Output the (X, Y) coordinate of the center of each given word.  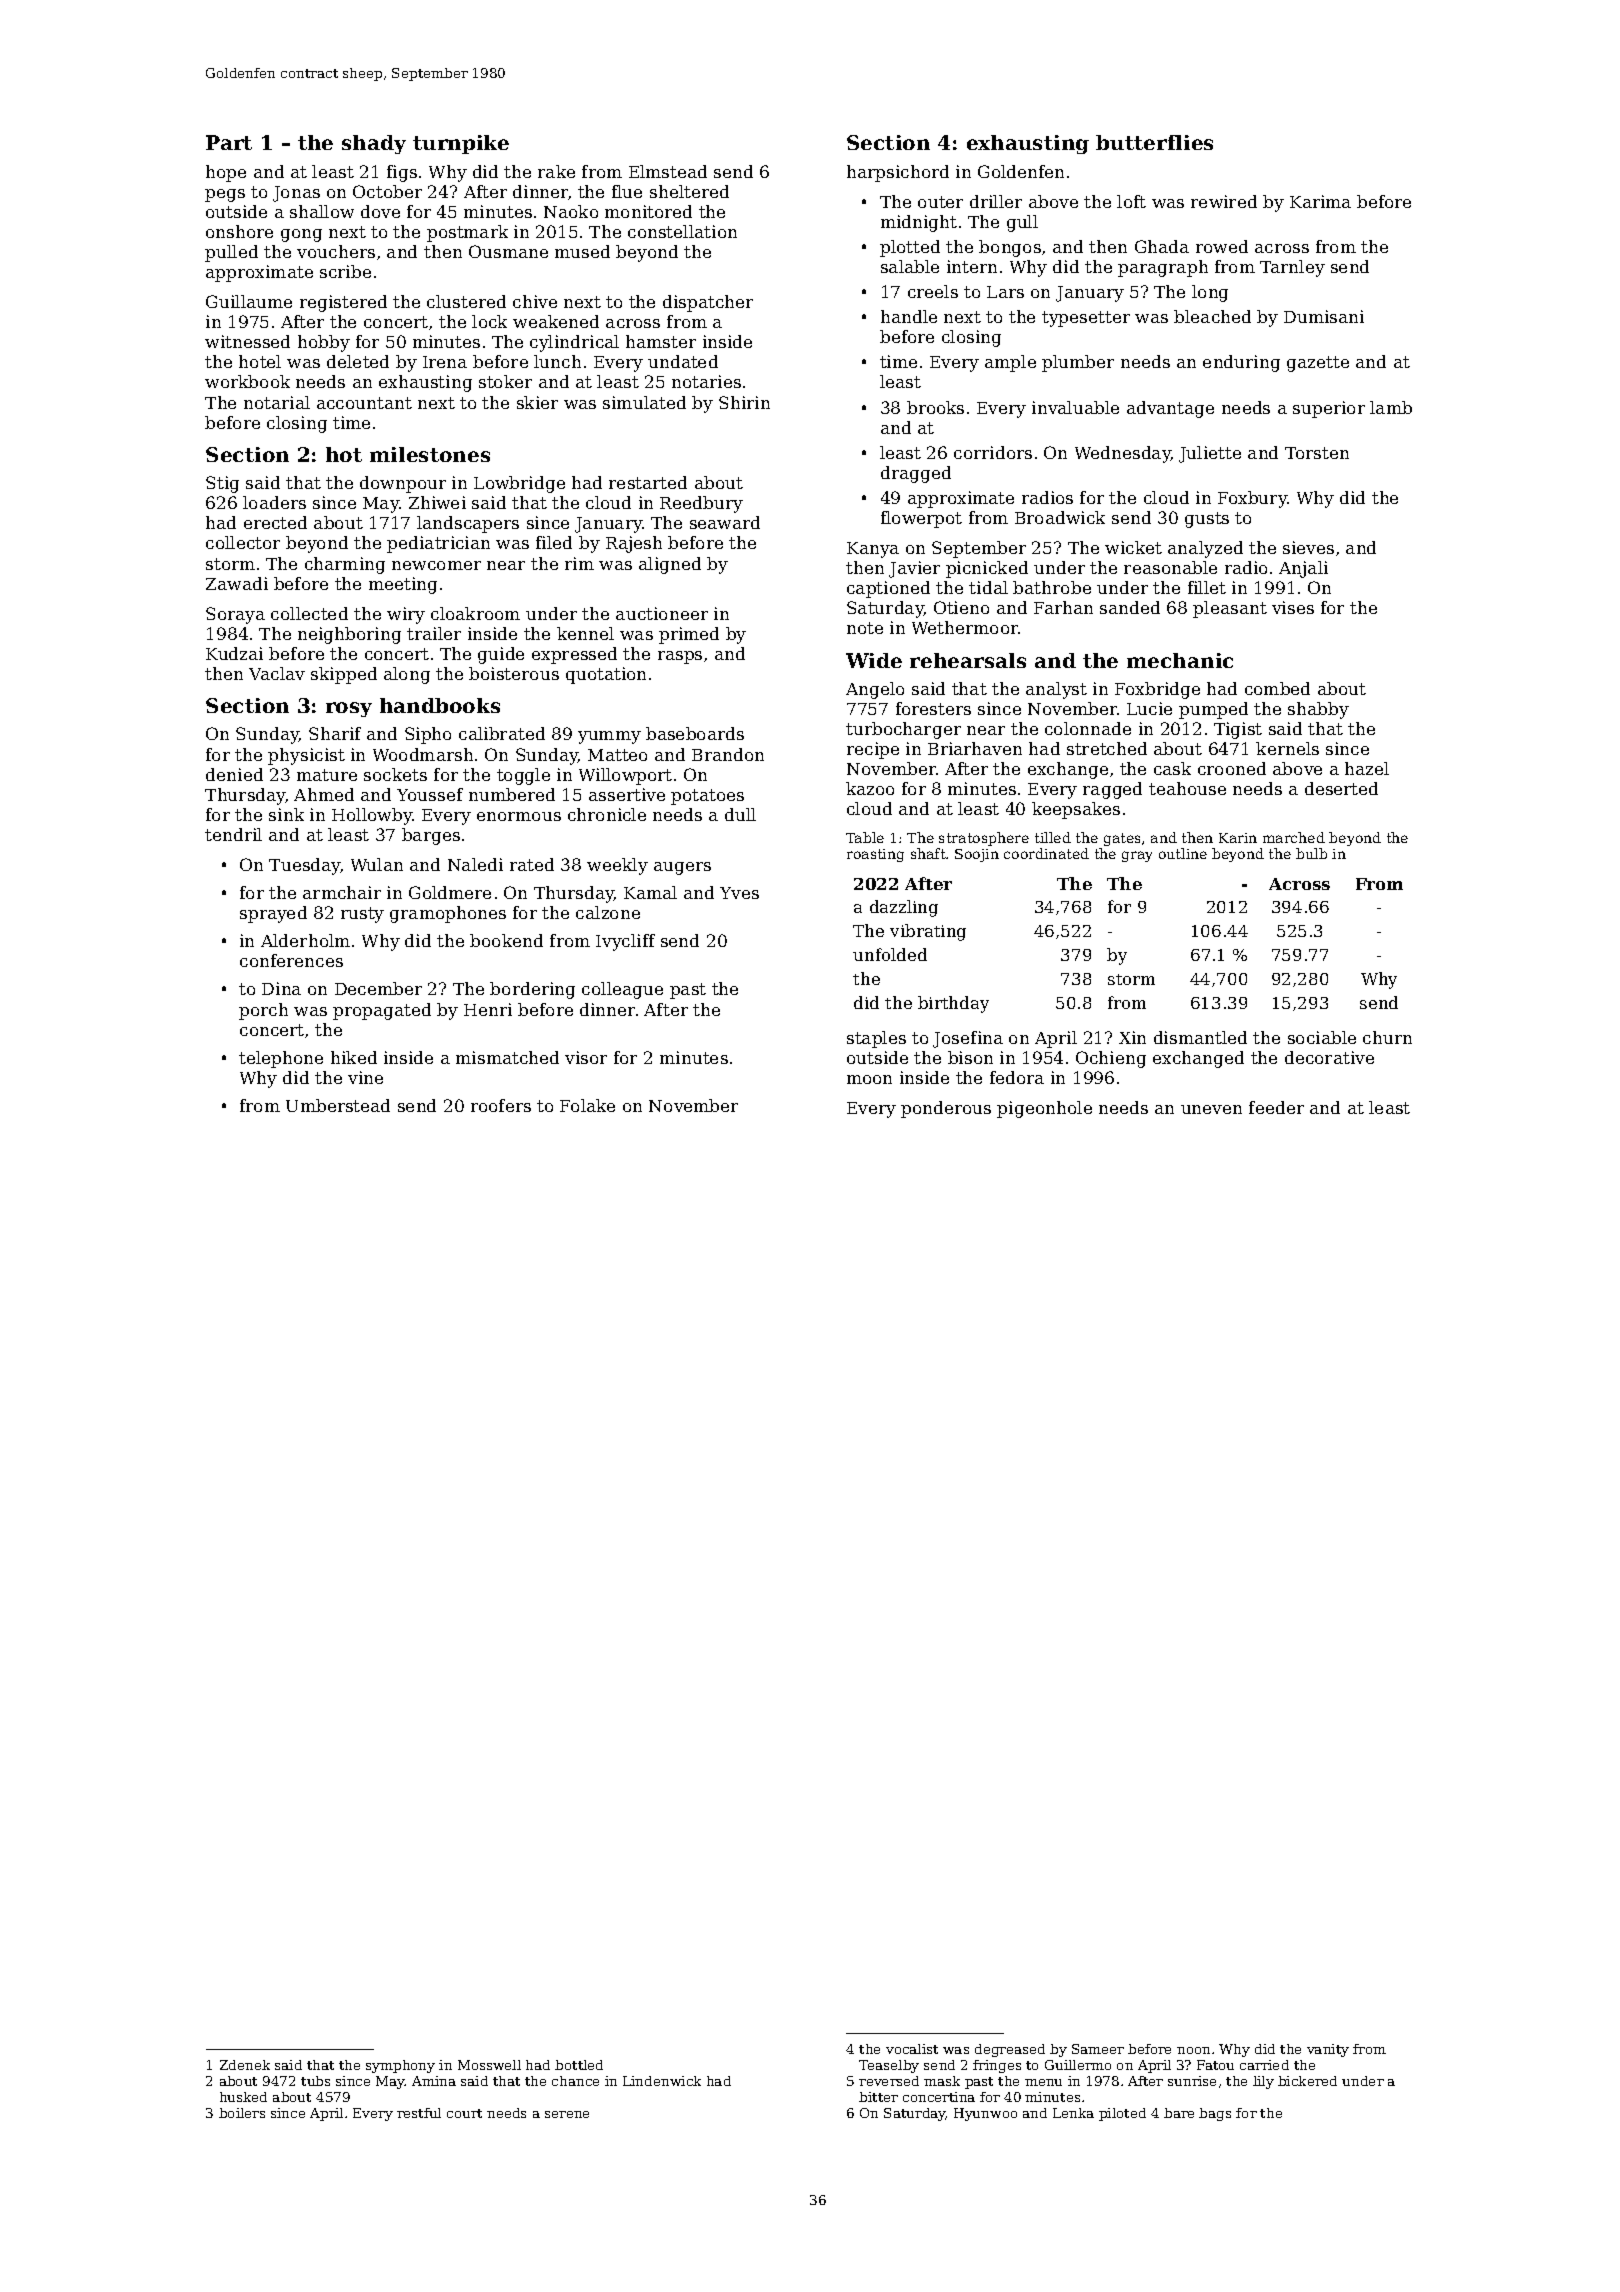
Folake (587, 1105)
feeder (1276, 1107)
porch (263, 1011)
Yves (739, 893)
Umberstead (338, 1105)
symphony (400, 2066)
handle (909, 316)
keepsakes (1076, 810)
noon (1193, 2050)
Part (229, 142)
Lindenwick (662, 2081)
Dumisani (1324, 316)
